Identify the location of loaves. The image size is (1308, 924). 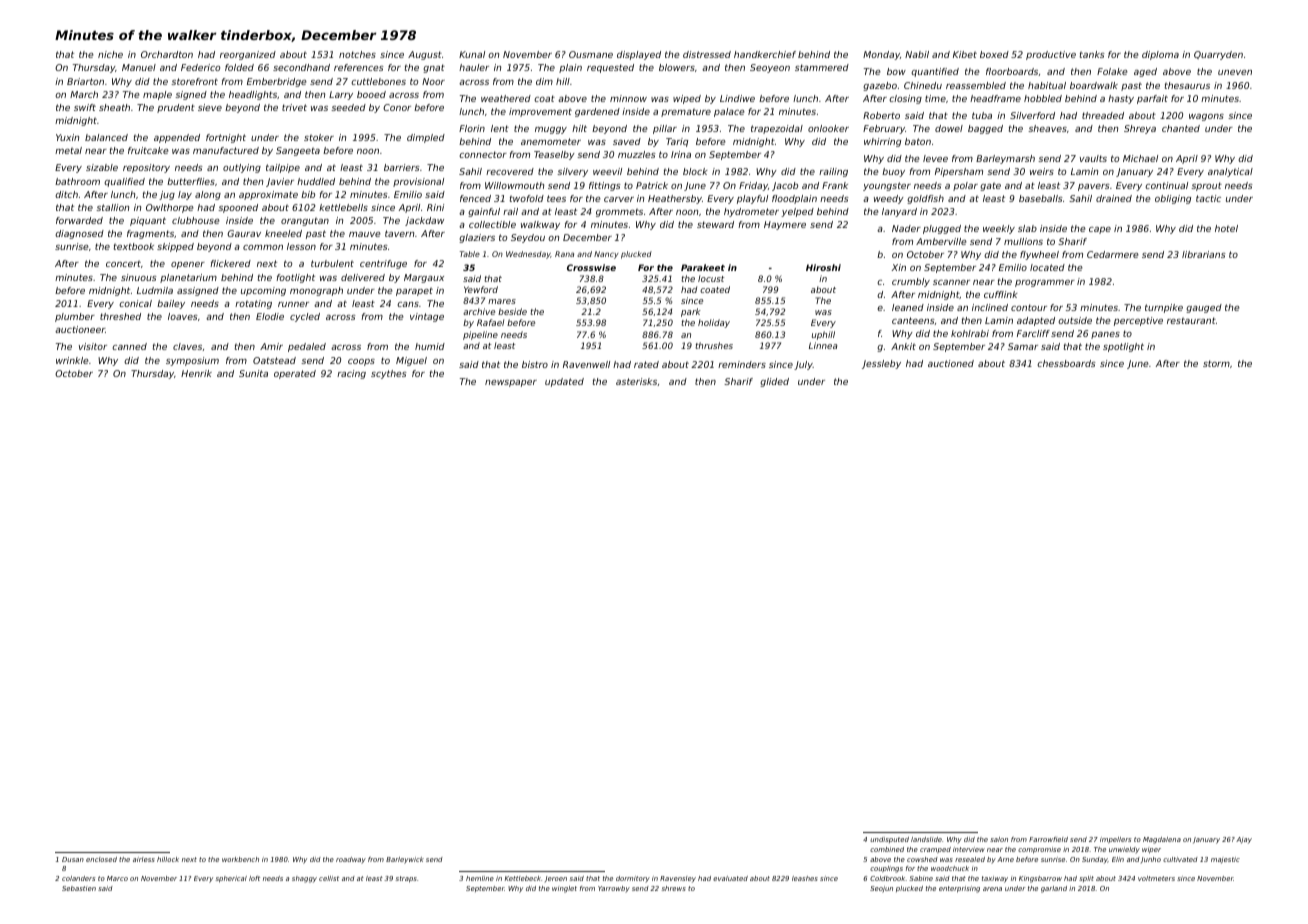
(183, 316).
